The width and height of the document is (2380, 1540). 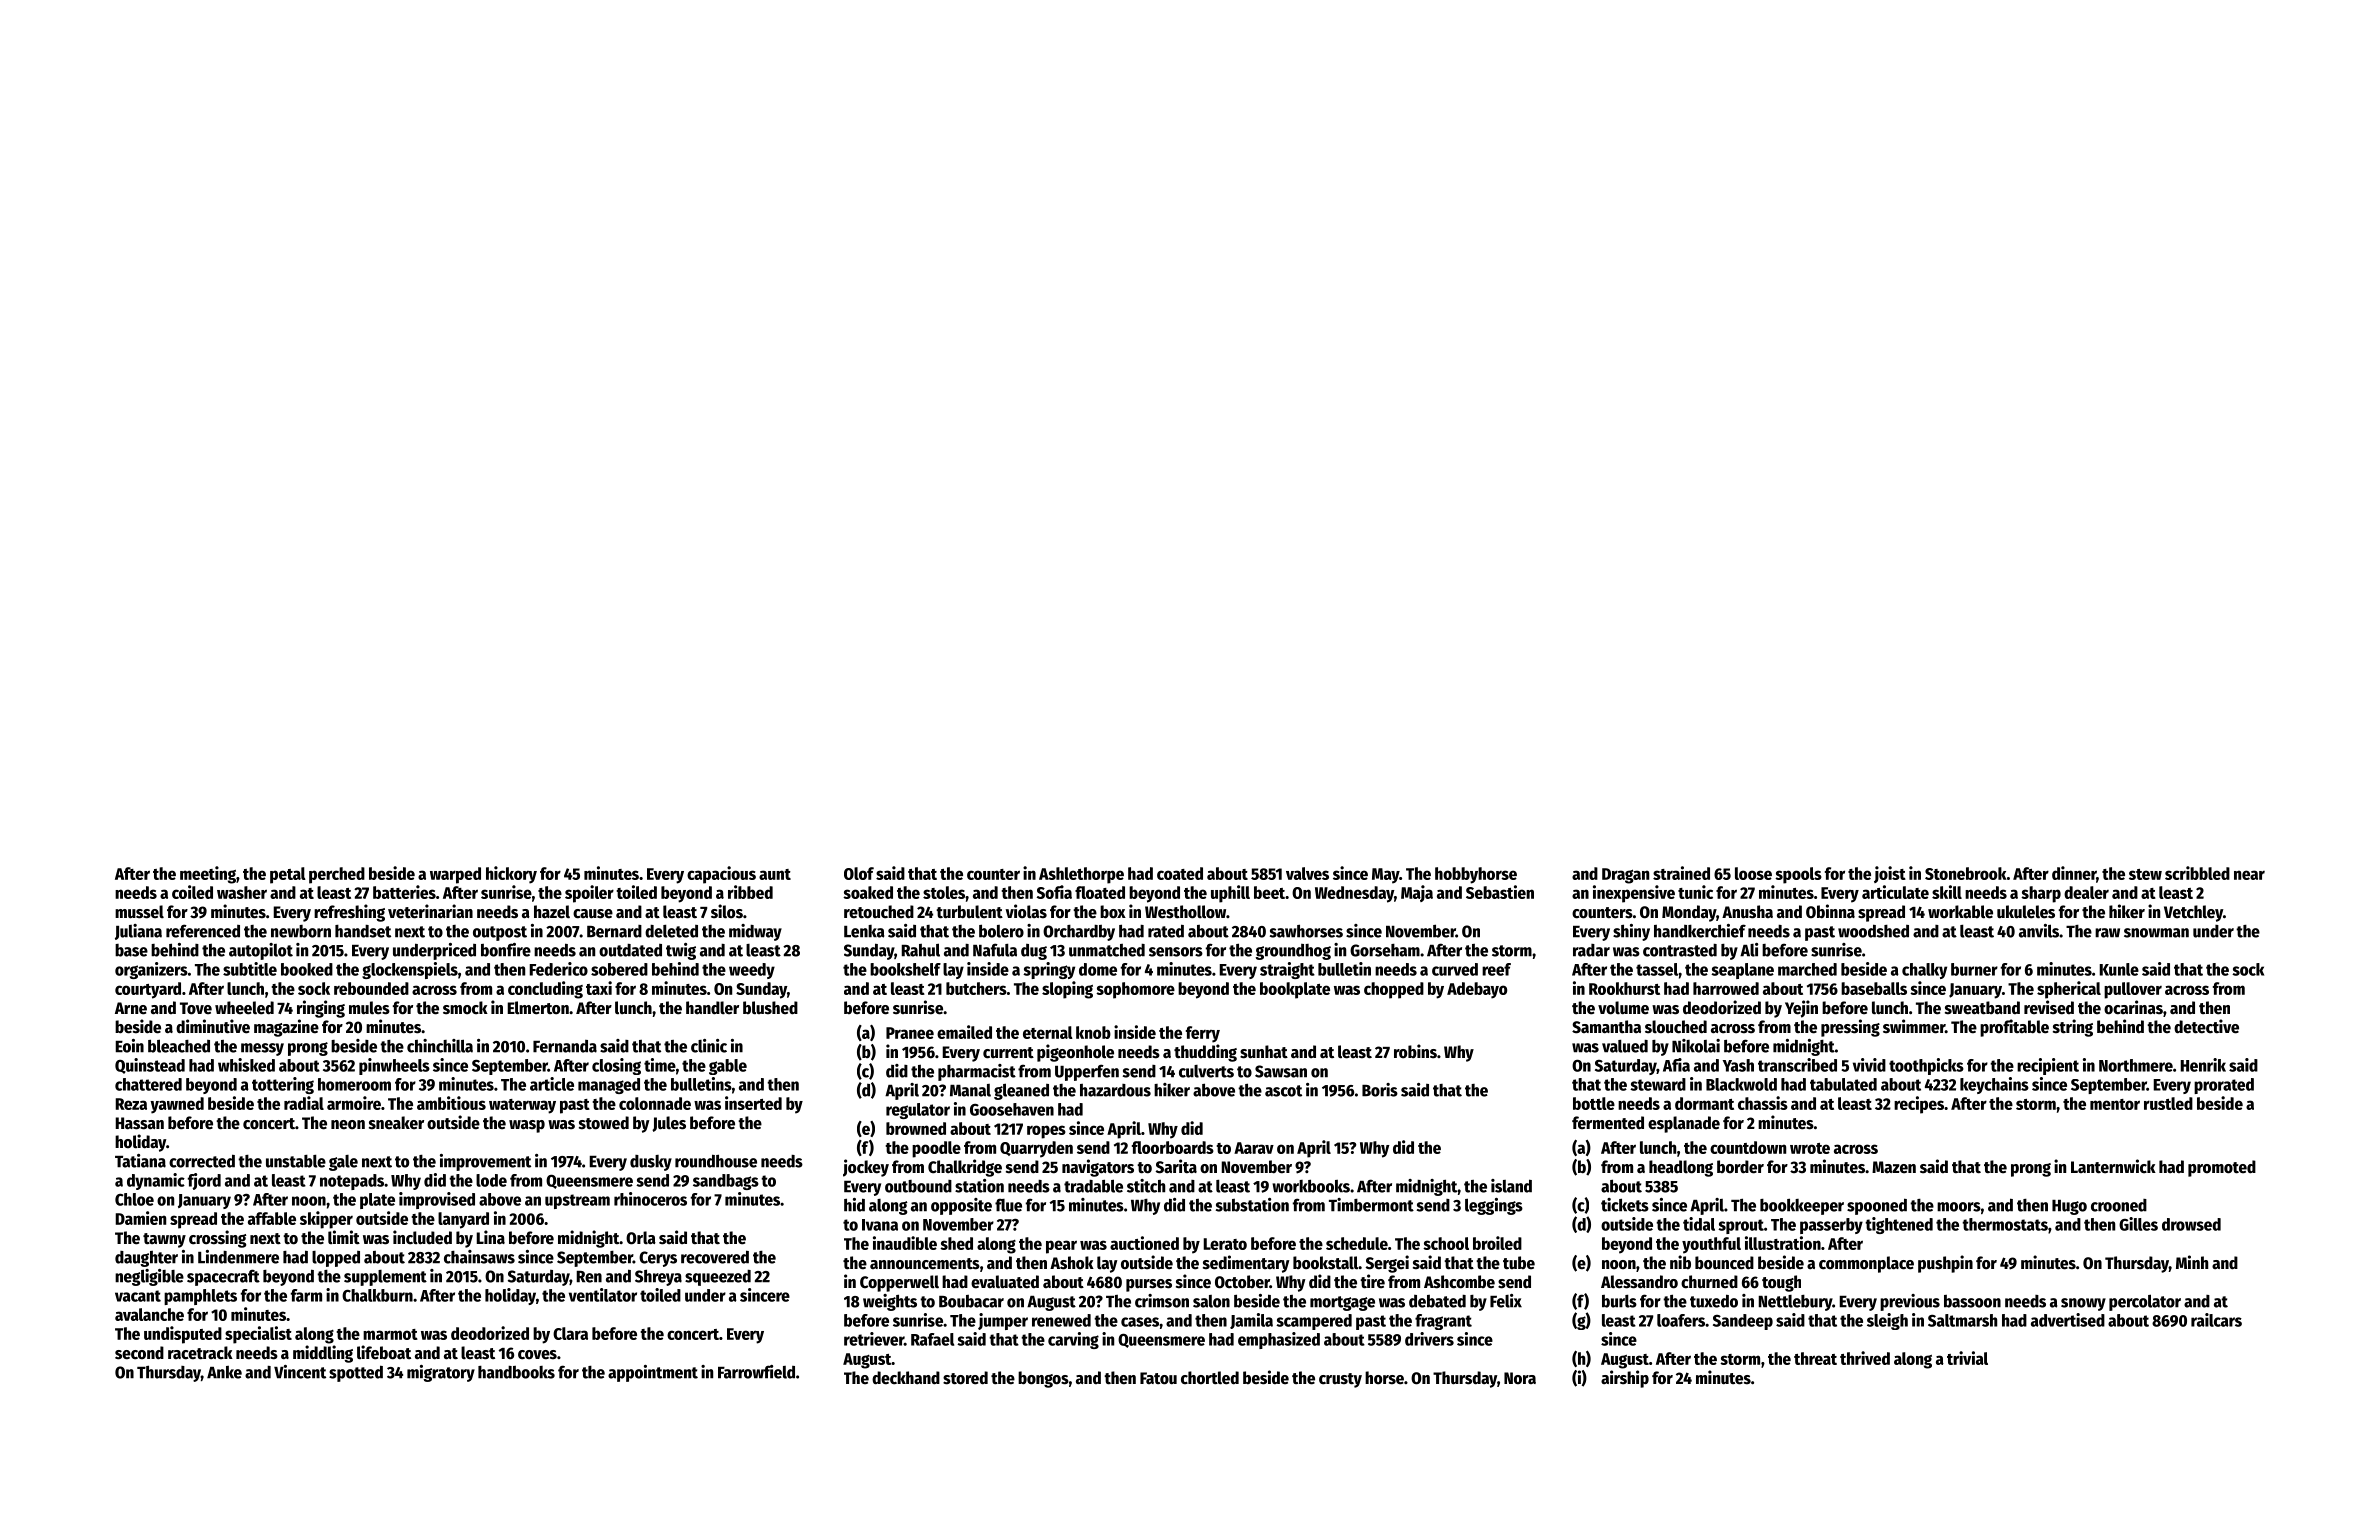 What do you see at coordinates (1203, 1034) in the document?
I see `ferry` at bounding box center [1203, 1034].
